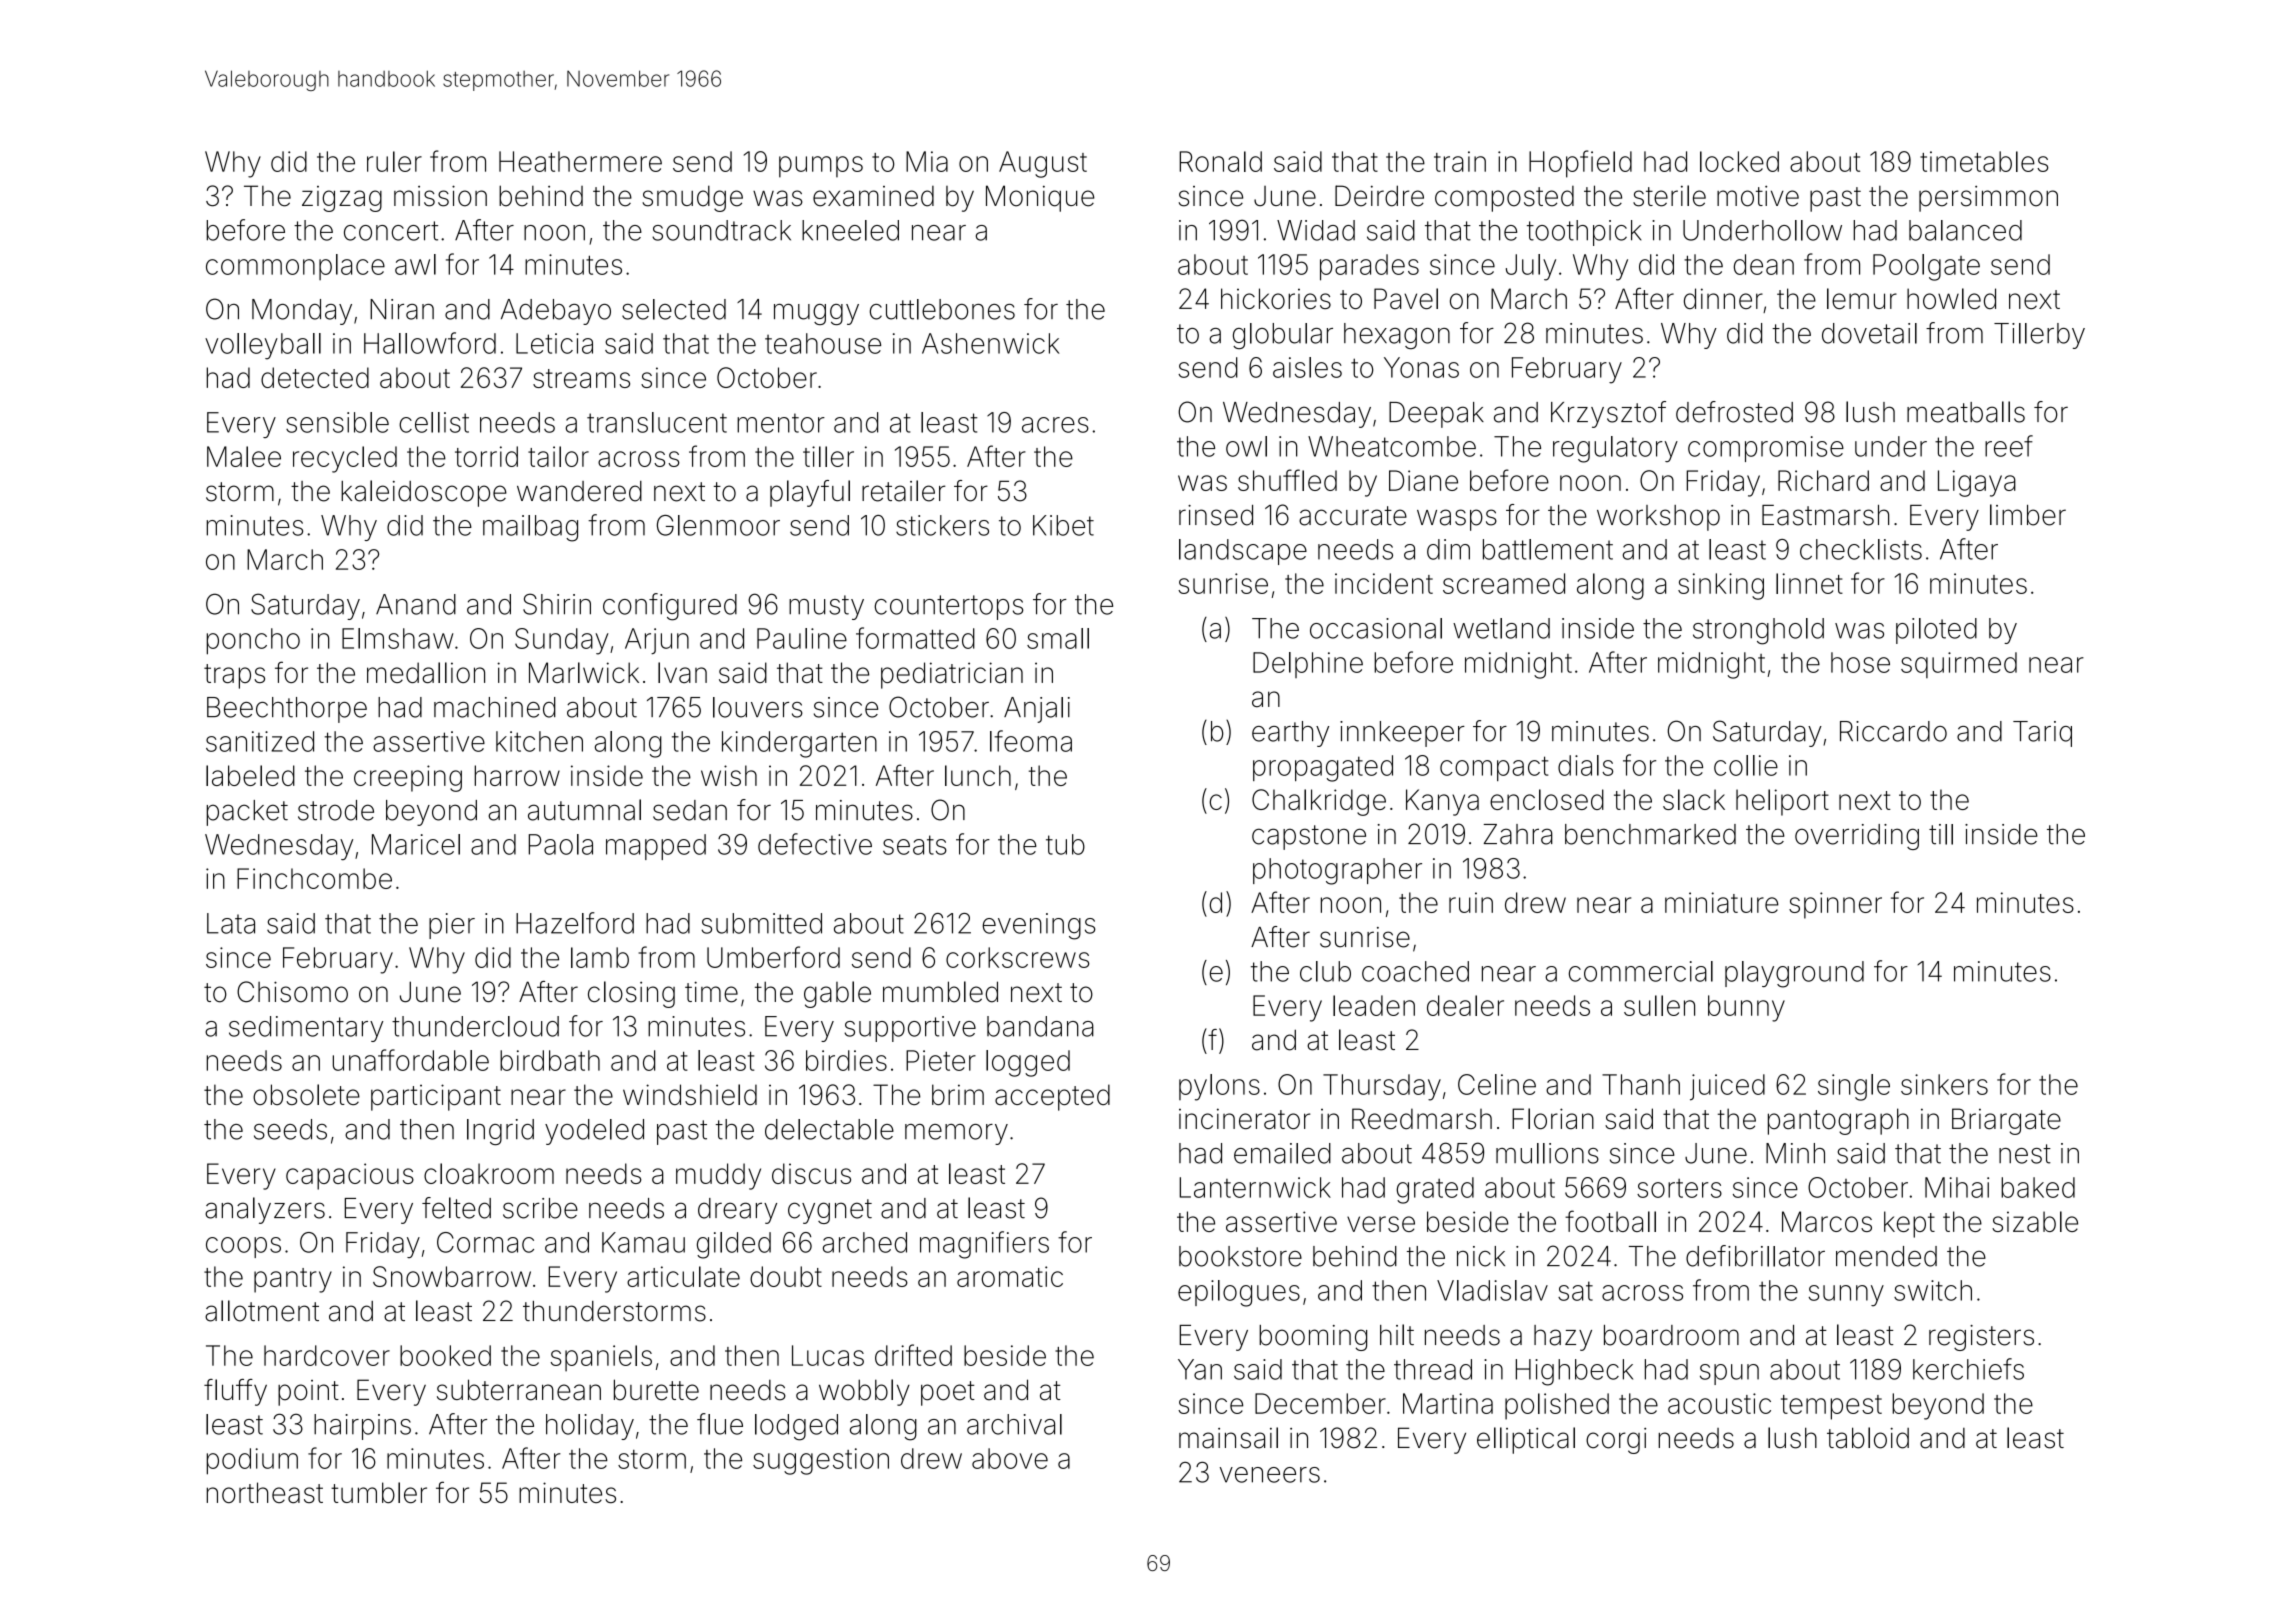  What do you see at coordinates (362, 1427) in the page?
I see `hairpins` at bounding box center [362, 1427].
